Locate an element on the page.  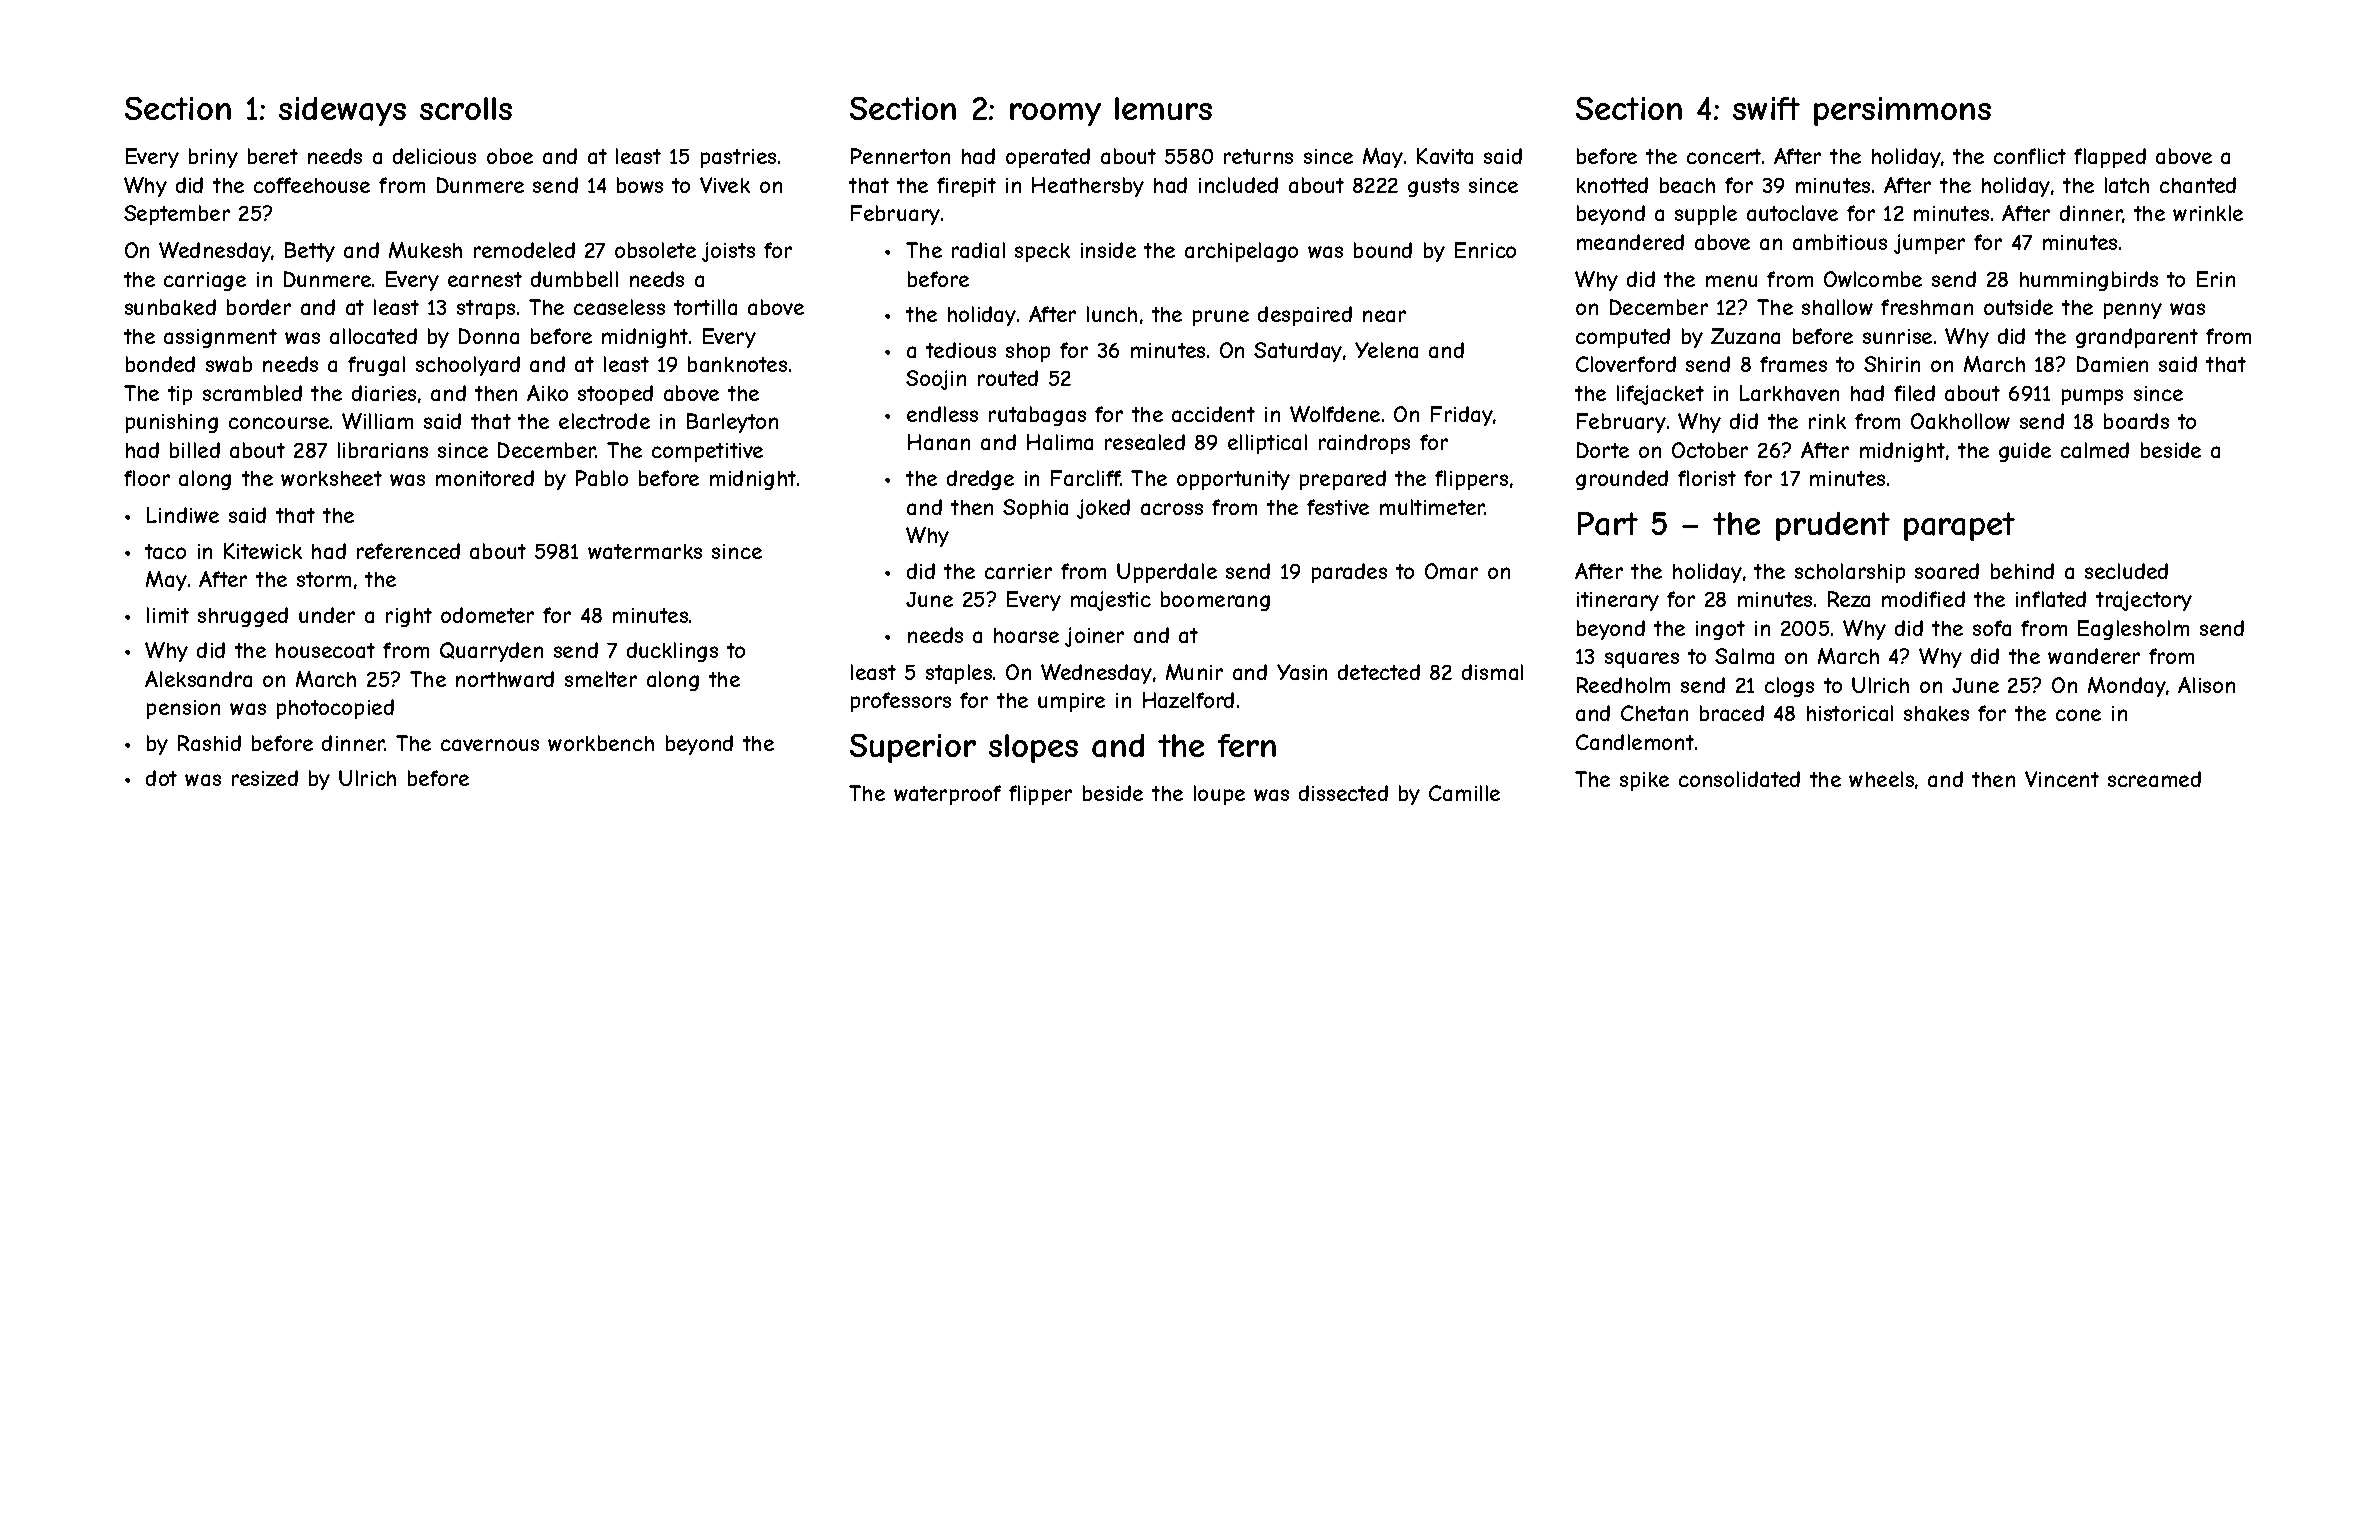
floor is located at coordinates (147, 478).
